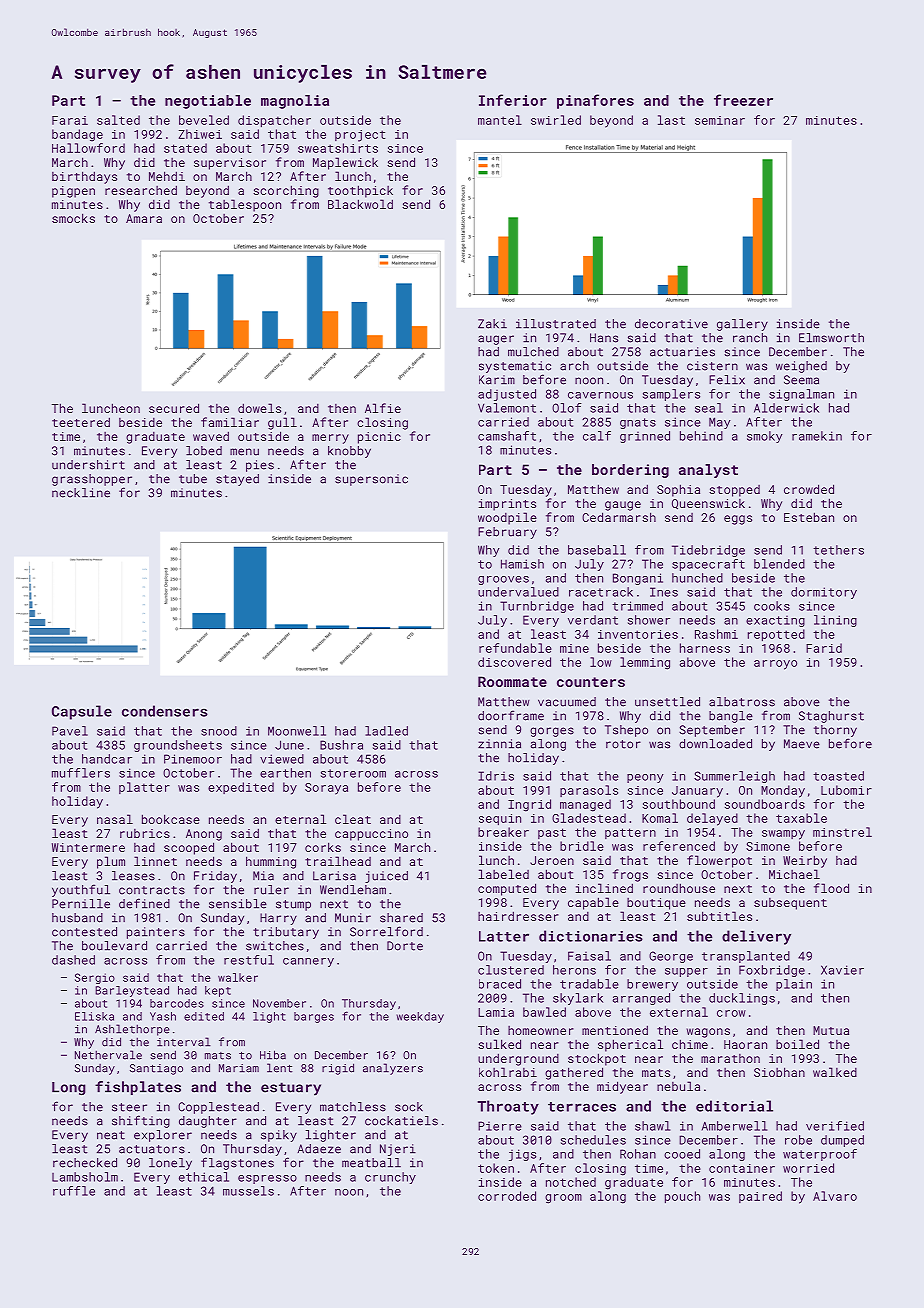  Describe the element at coordinates (507, 1196) in the document. I see `corroded` at that location.
